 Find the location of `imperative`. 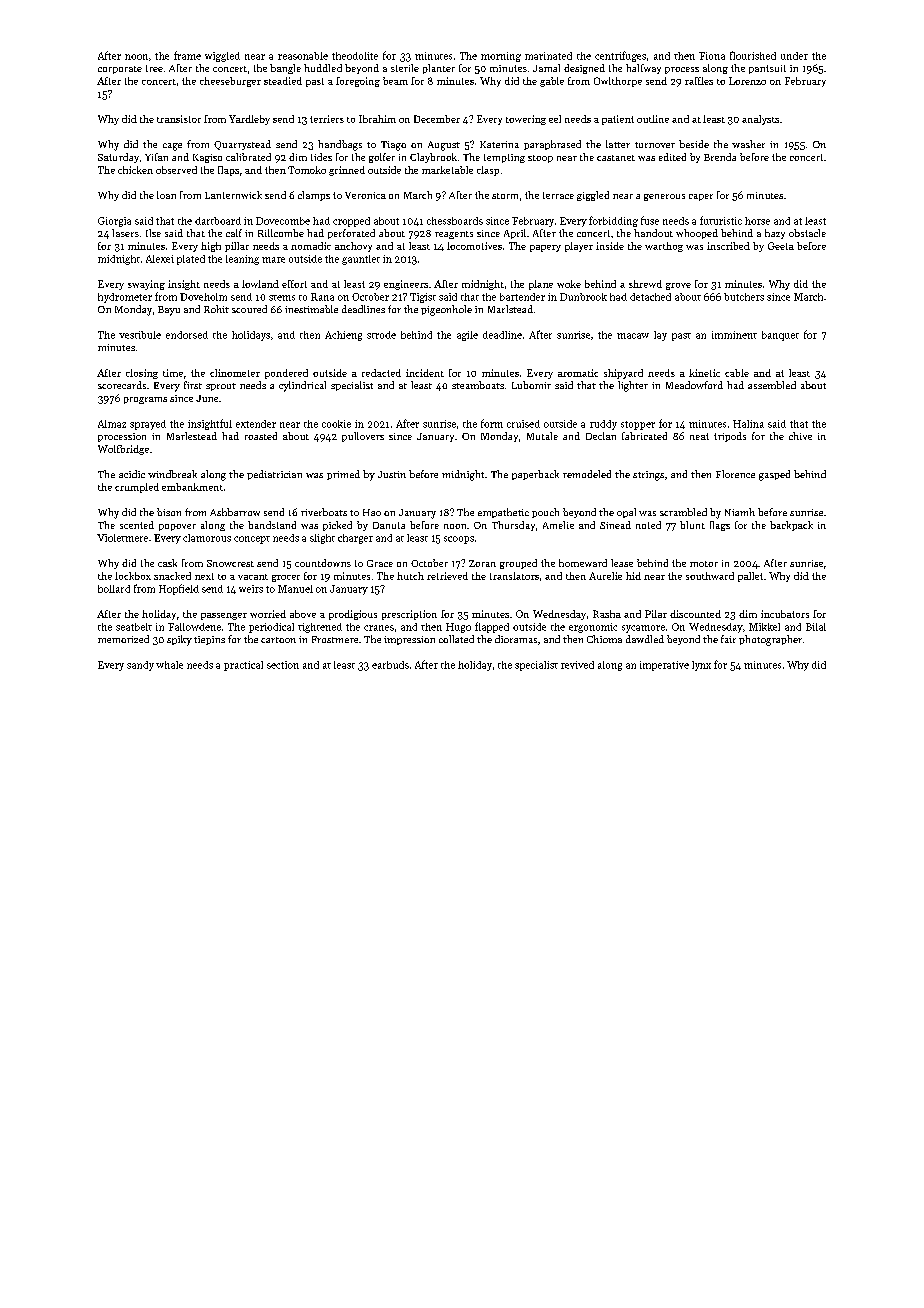

imperative is located at coordinates (664, 666).
